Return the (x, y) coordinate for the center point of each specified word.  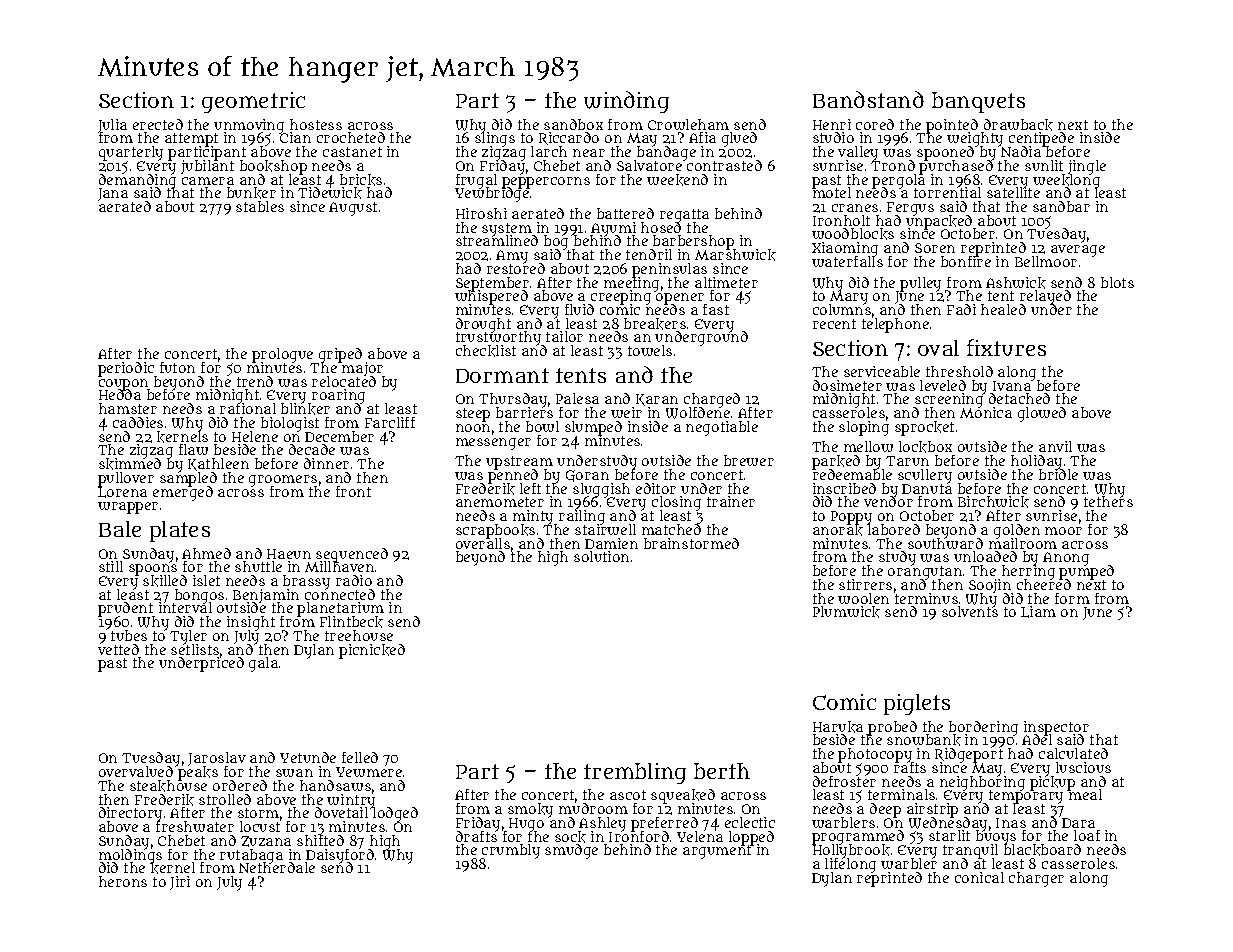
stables (260, 206)
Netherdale (277, 868)
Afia (702, 137)
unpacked (940, 222)
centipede (1041, 139)
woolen (863, 598)
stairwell (605, 530)
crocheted (351, 137)
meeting (631, 284)
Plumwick (846, 612)
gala (263, 664)
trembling (635, 773)
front (353, 491)
